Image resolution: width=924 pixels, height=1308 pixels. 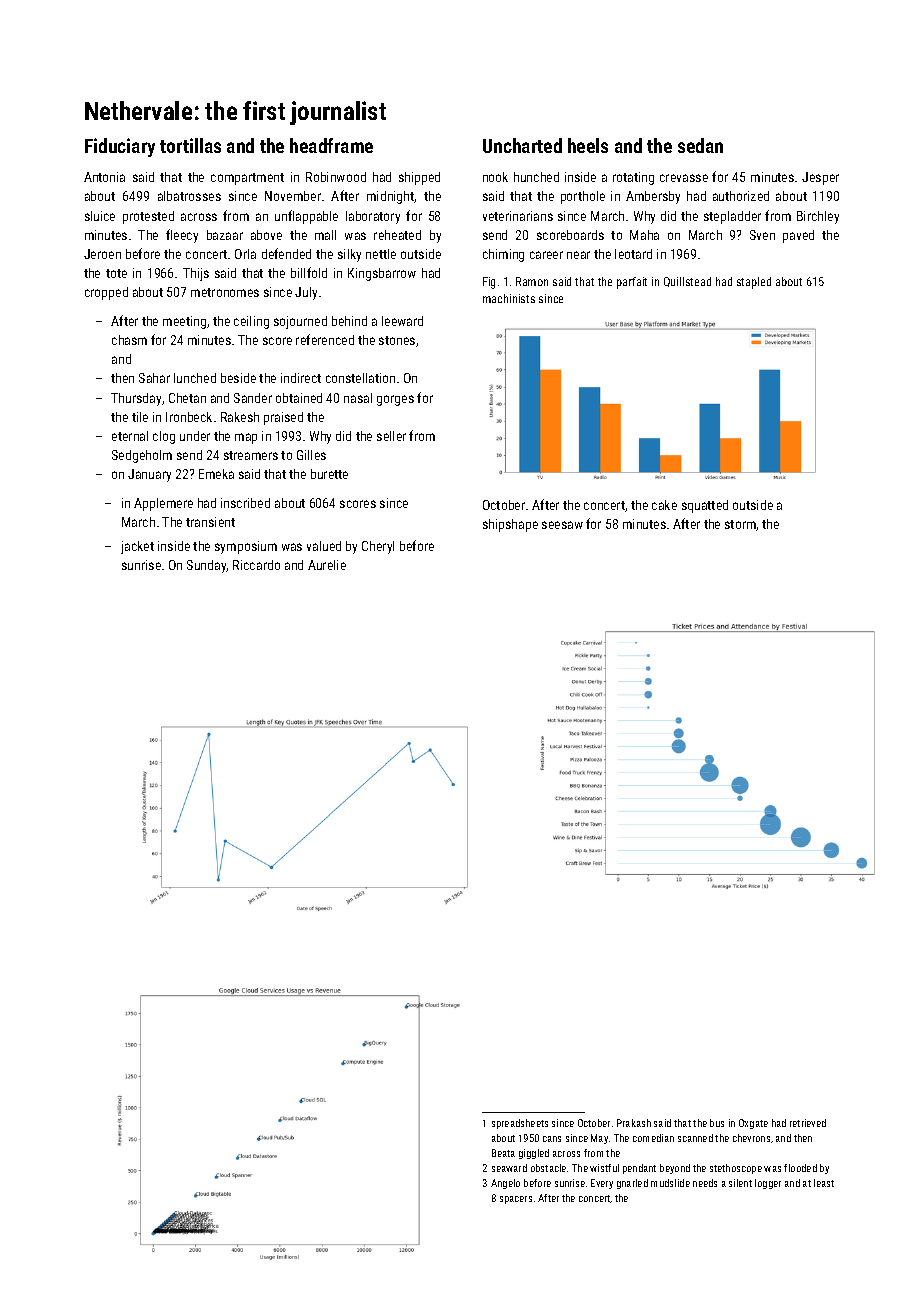 I want to click on Jesper, so click(x=820, y=178).
